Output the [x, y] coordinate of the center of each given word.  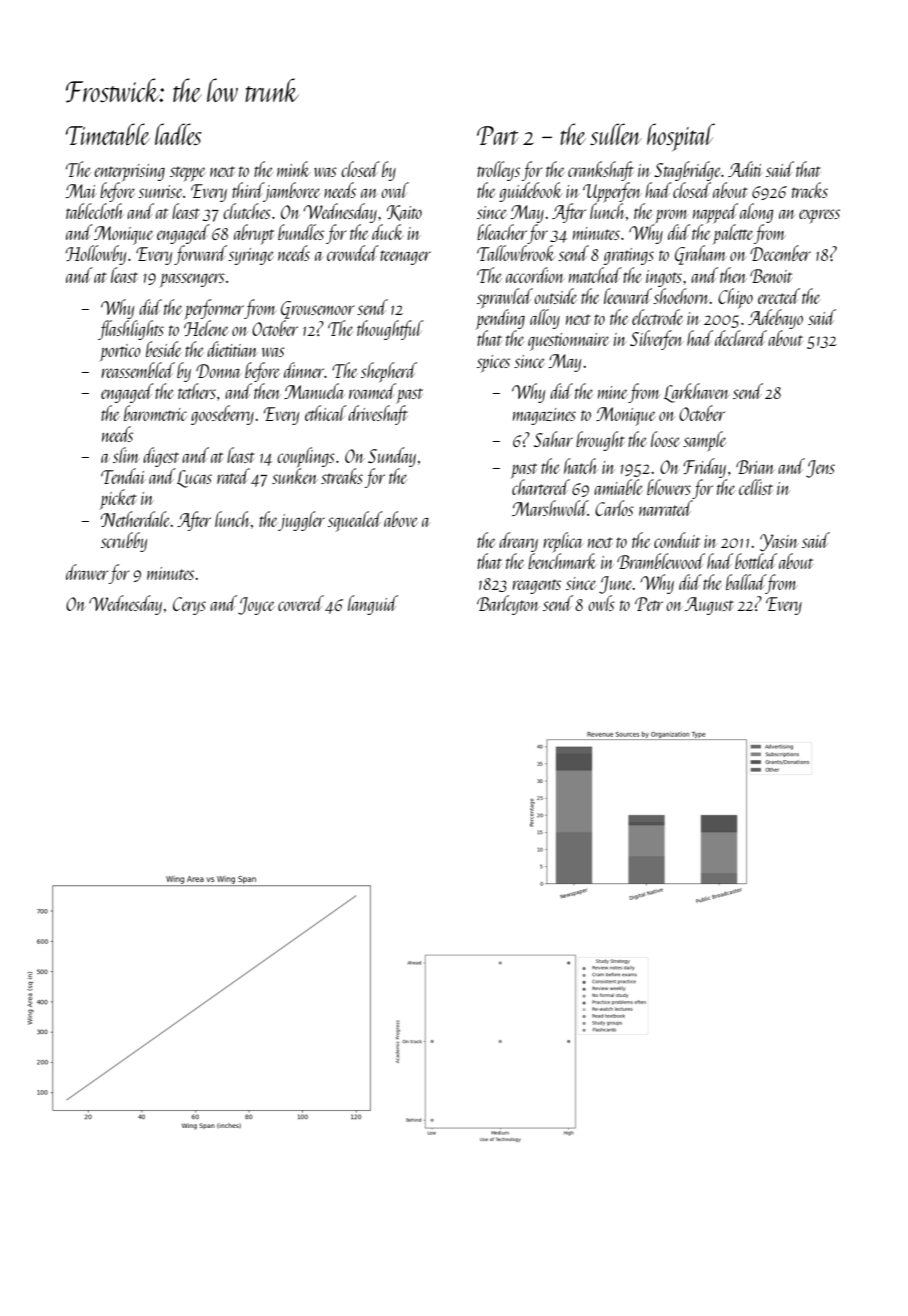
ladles [178, 134]
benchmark [562, 561]
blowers [669, 487]
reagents [536, 586]
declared [741, 338]
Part [498, 135]
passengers [192, 280]
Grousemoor [318, 310]
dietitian [232, 349]
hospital [681, 137]
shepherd [389, 372]
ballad [746, 582]
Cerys [189, 606]
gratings [628, 256]
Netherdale [136, 519]
